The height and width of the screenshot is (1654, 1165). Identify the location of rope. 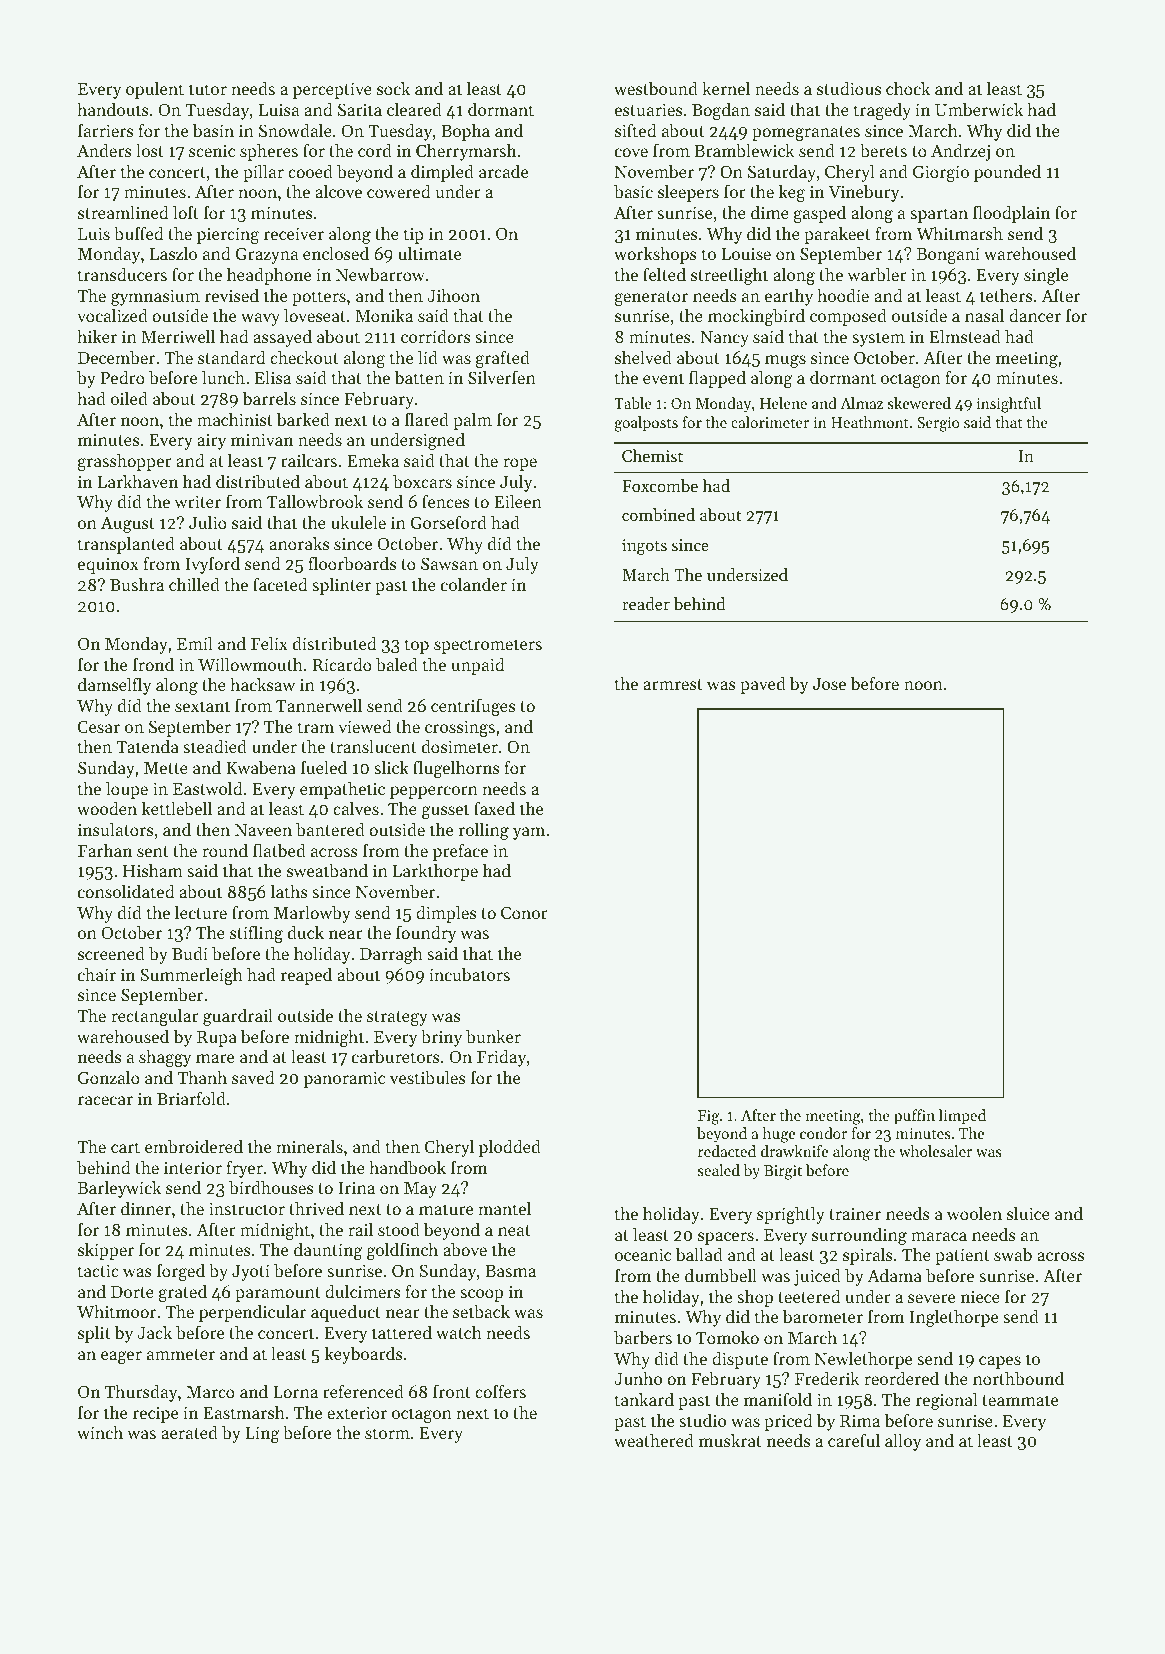
(520, 464).
